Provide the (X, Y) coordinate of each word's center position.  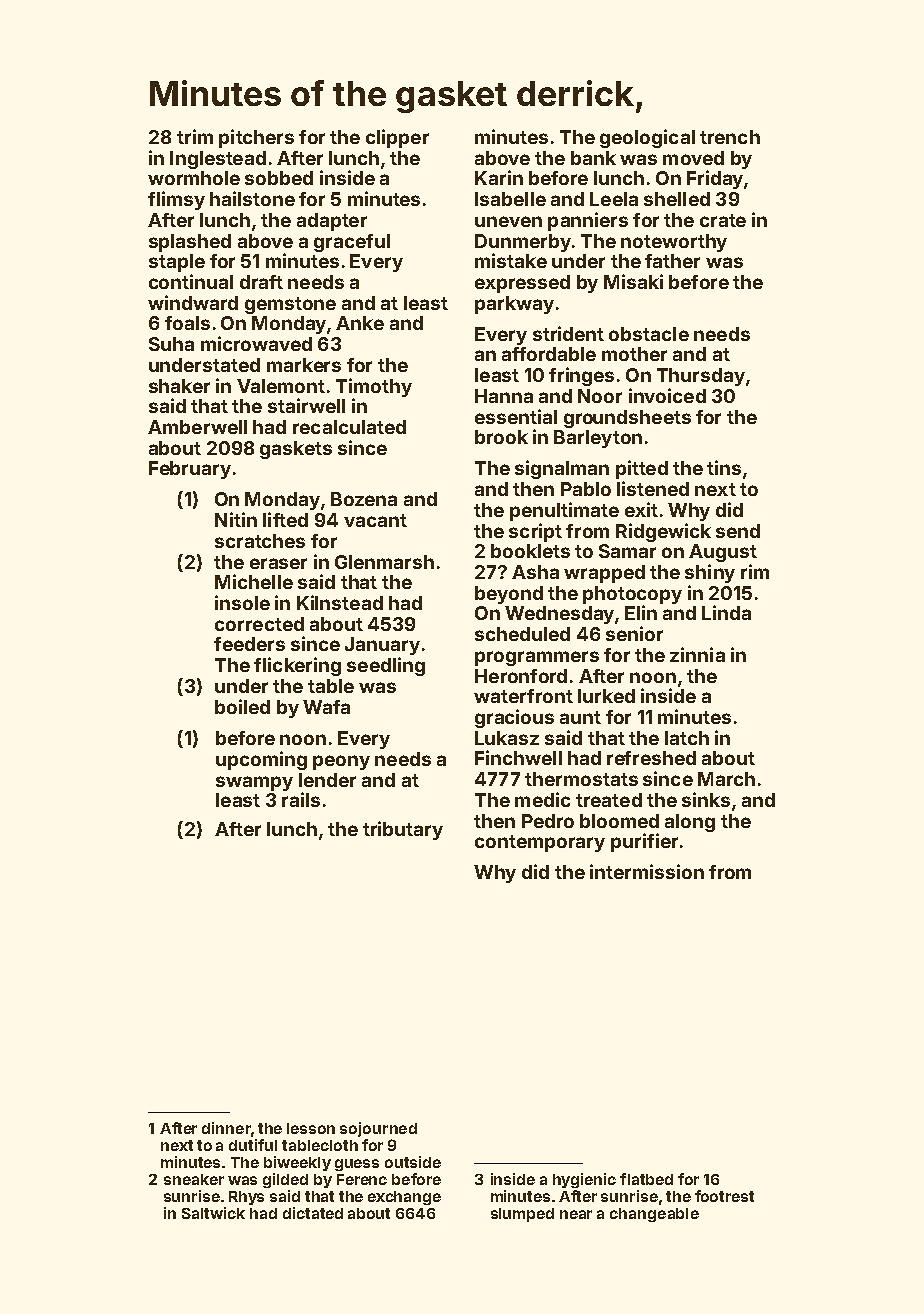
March (726, 779)
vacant (375, 520)
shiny (710, 573)
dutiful (253, 1145)
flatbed (646, 1179)
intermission (647, 871)
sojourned (378, 1129)
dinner (226, 1128)
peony (341, 762)
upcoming (261, 760)
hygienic (584, 1180)
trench (730, 137)
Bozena (364, 499)
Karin (499, 177)
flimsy (176, 200)
